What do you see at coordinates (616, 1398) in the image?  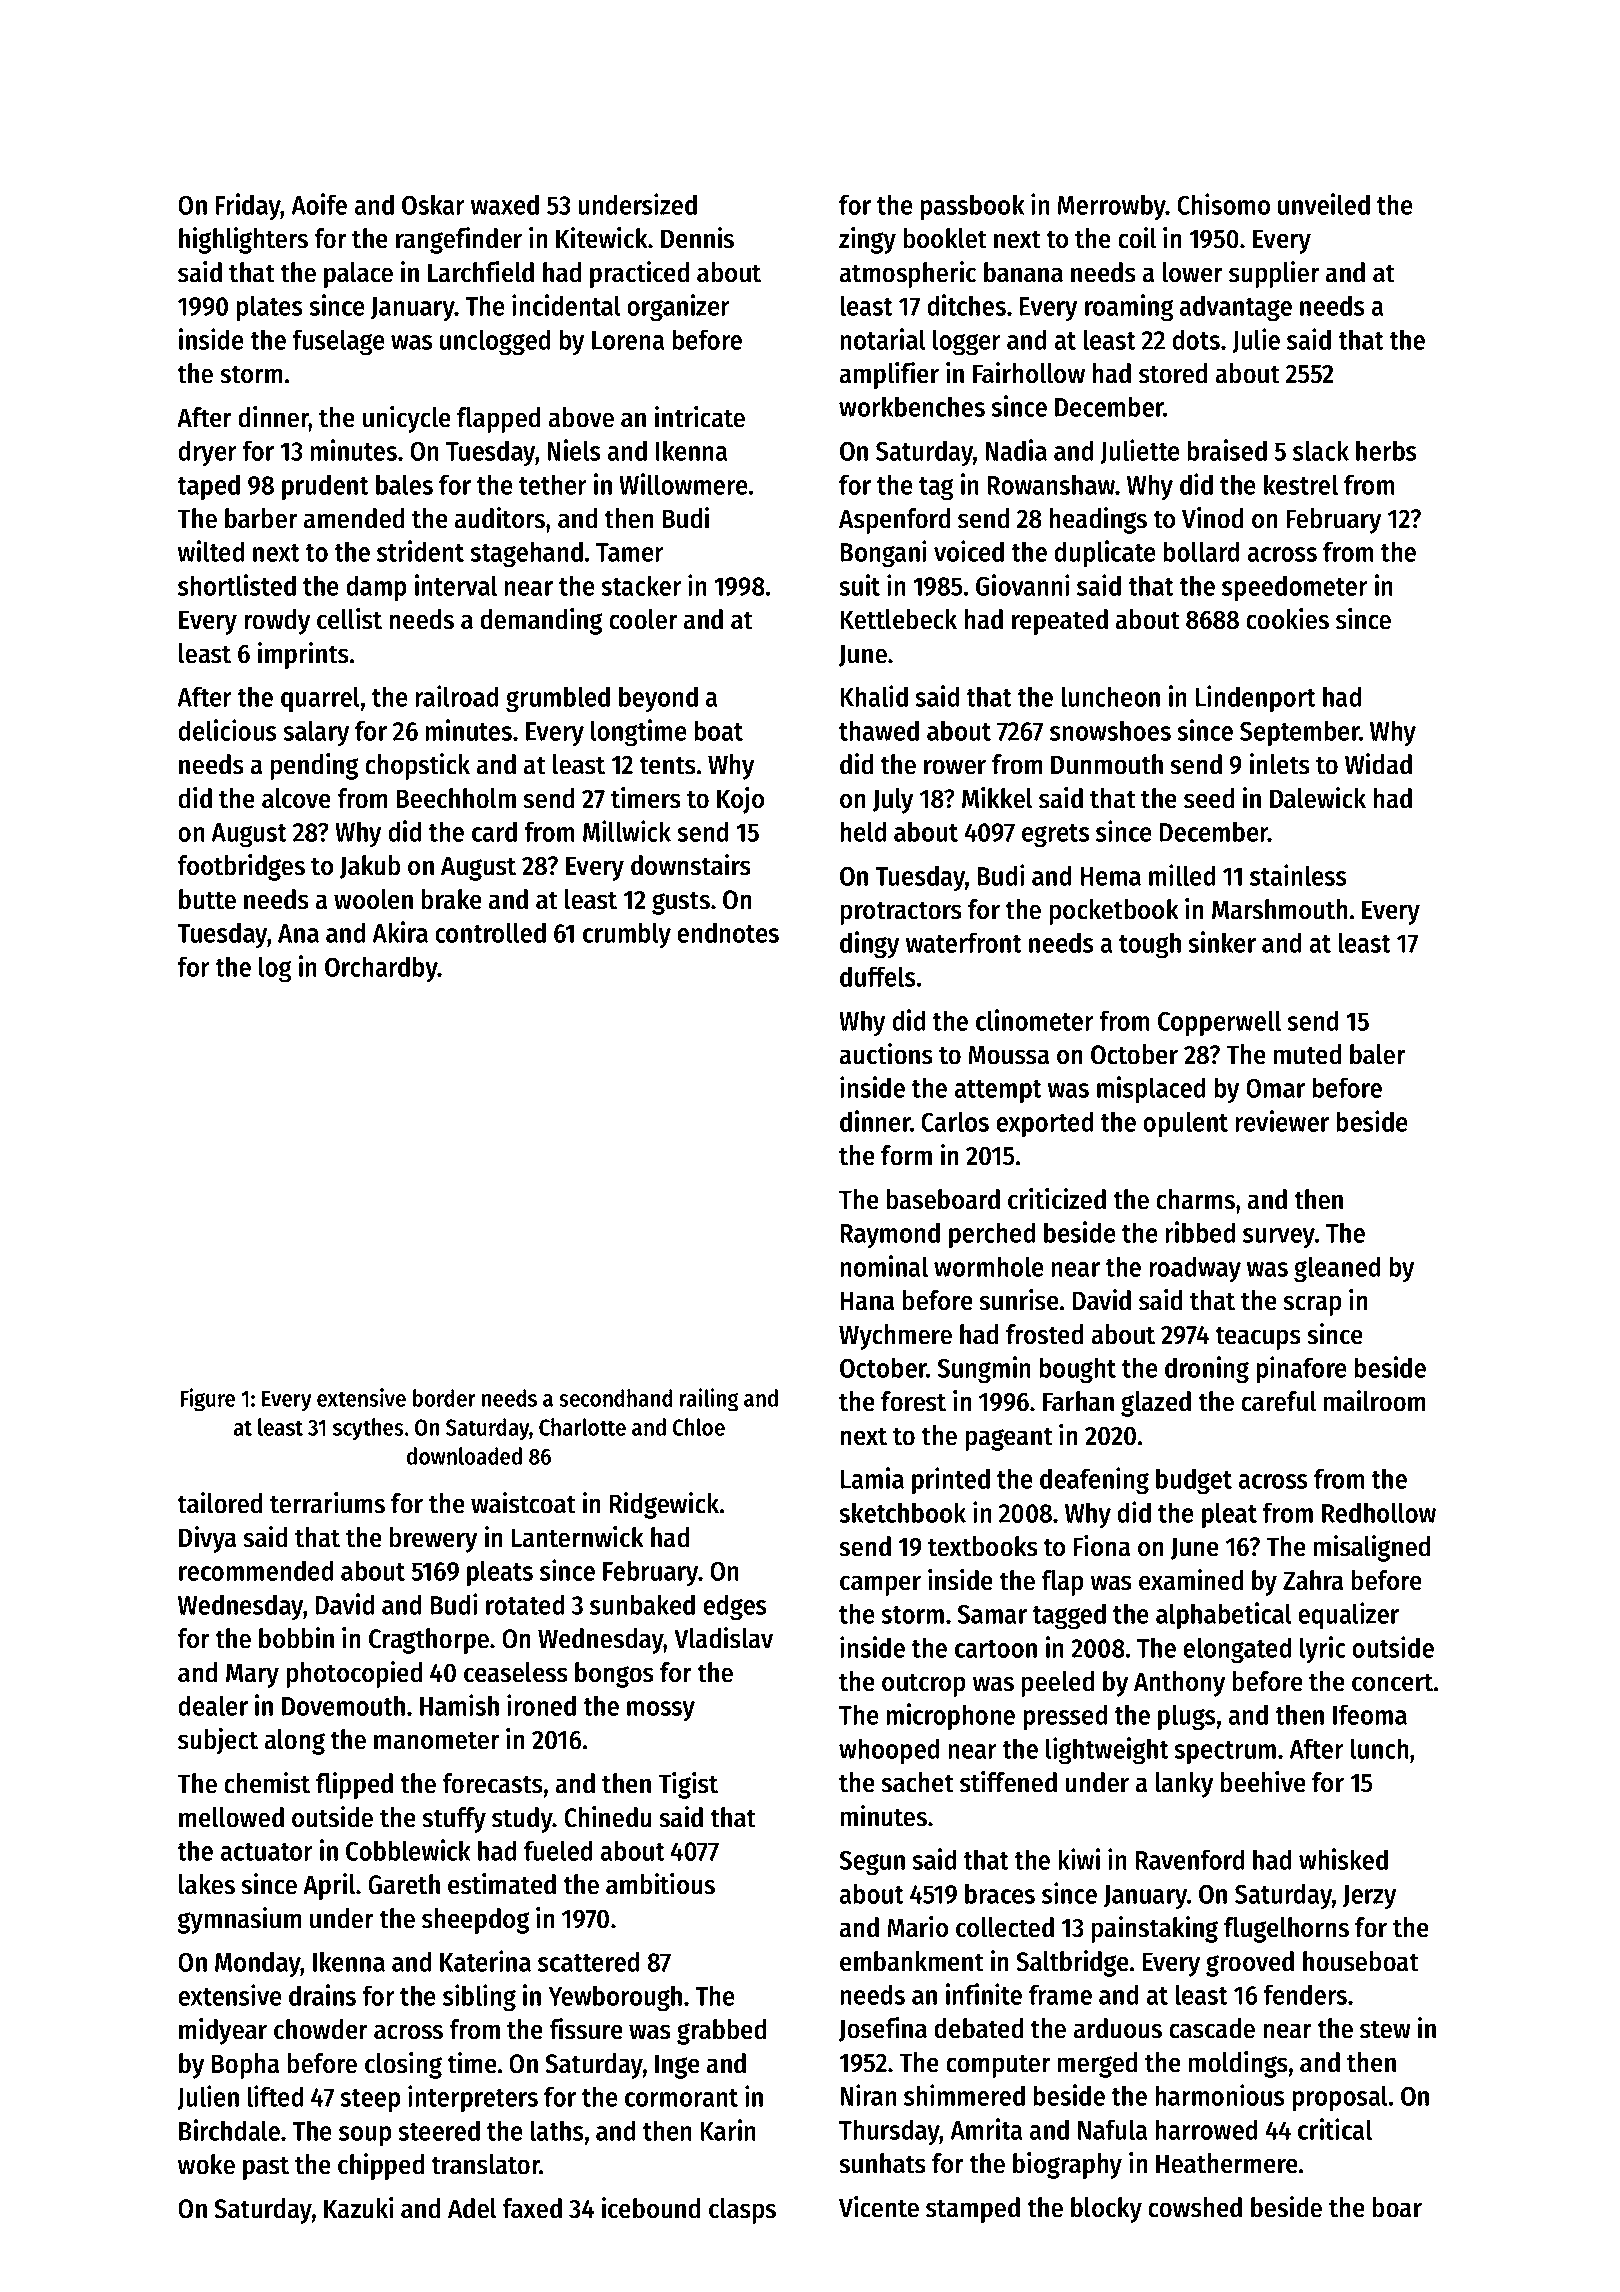 I see `secondhand` at bounding box center [616, 1398].
